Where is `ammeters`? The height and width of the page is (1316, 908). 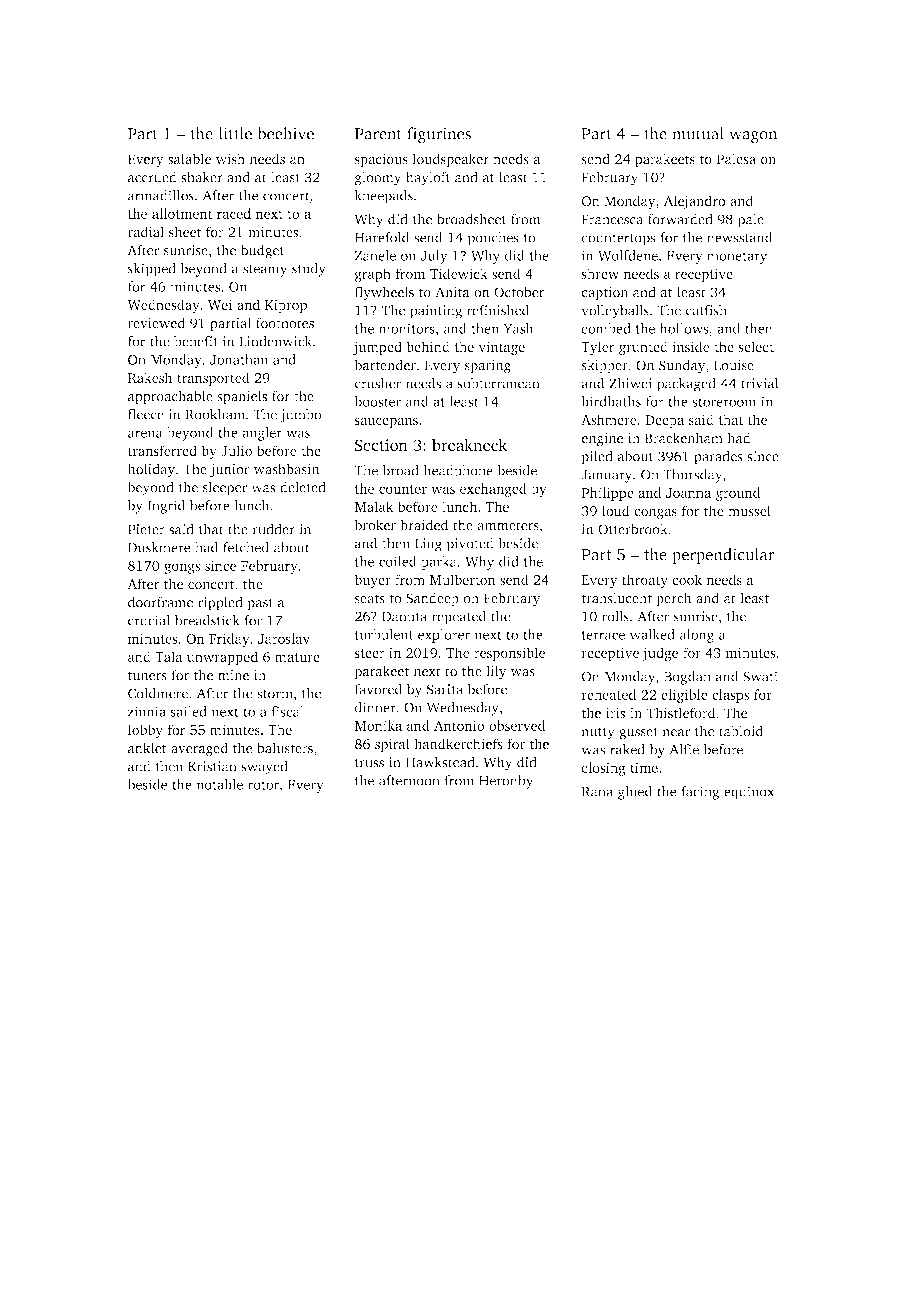
ammeters is located at coordinates (508, 526).
